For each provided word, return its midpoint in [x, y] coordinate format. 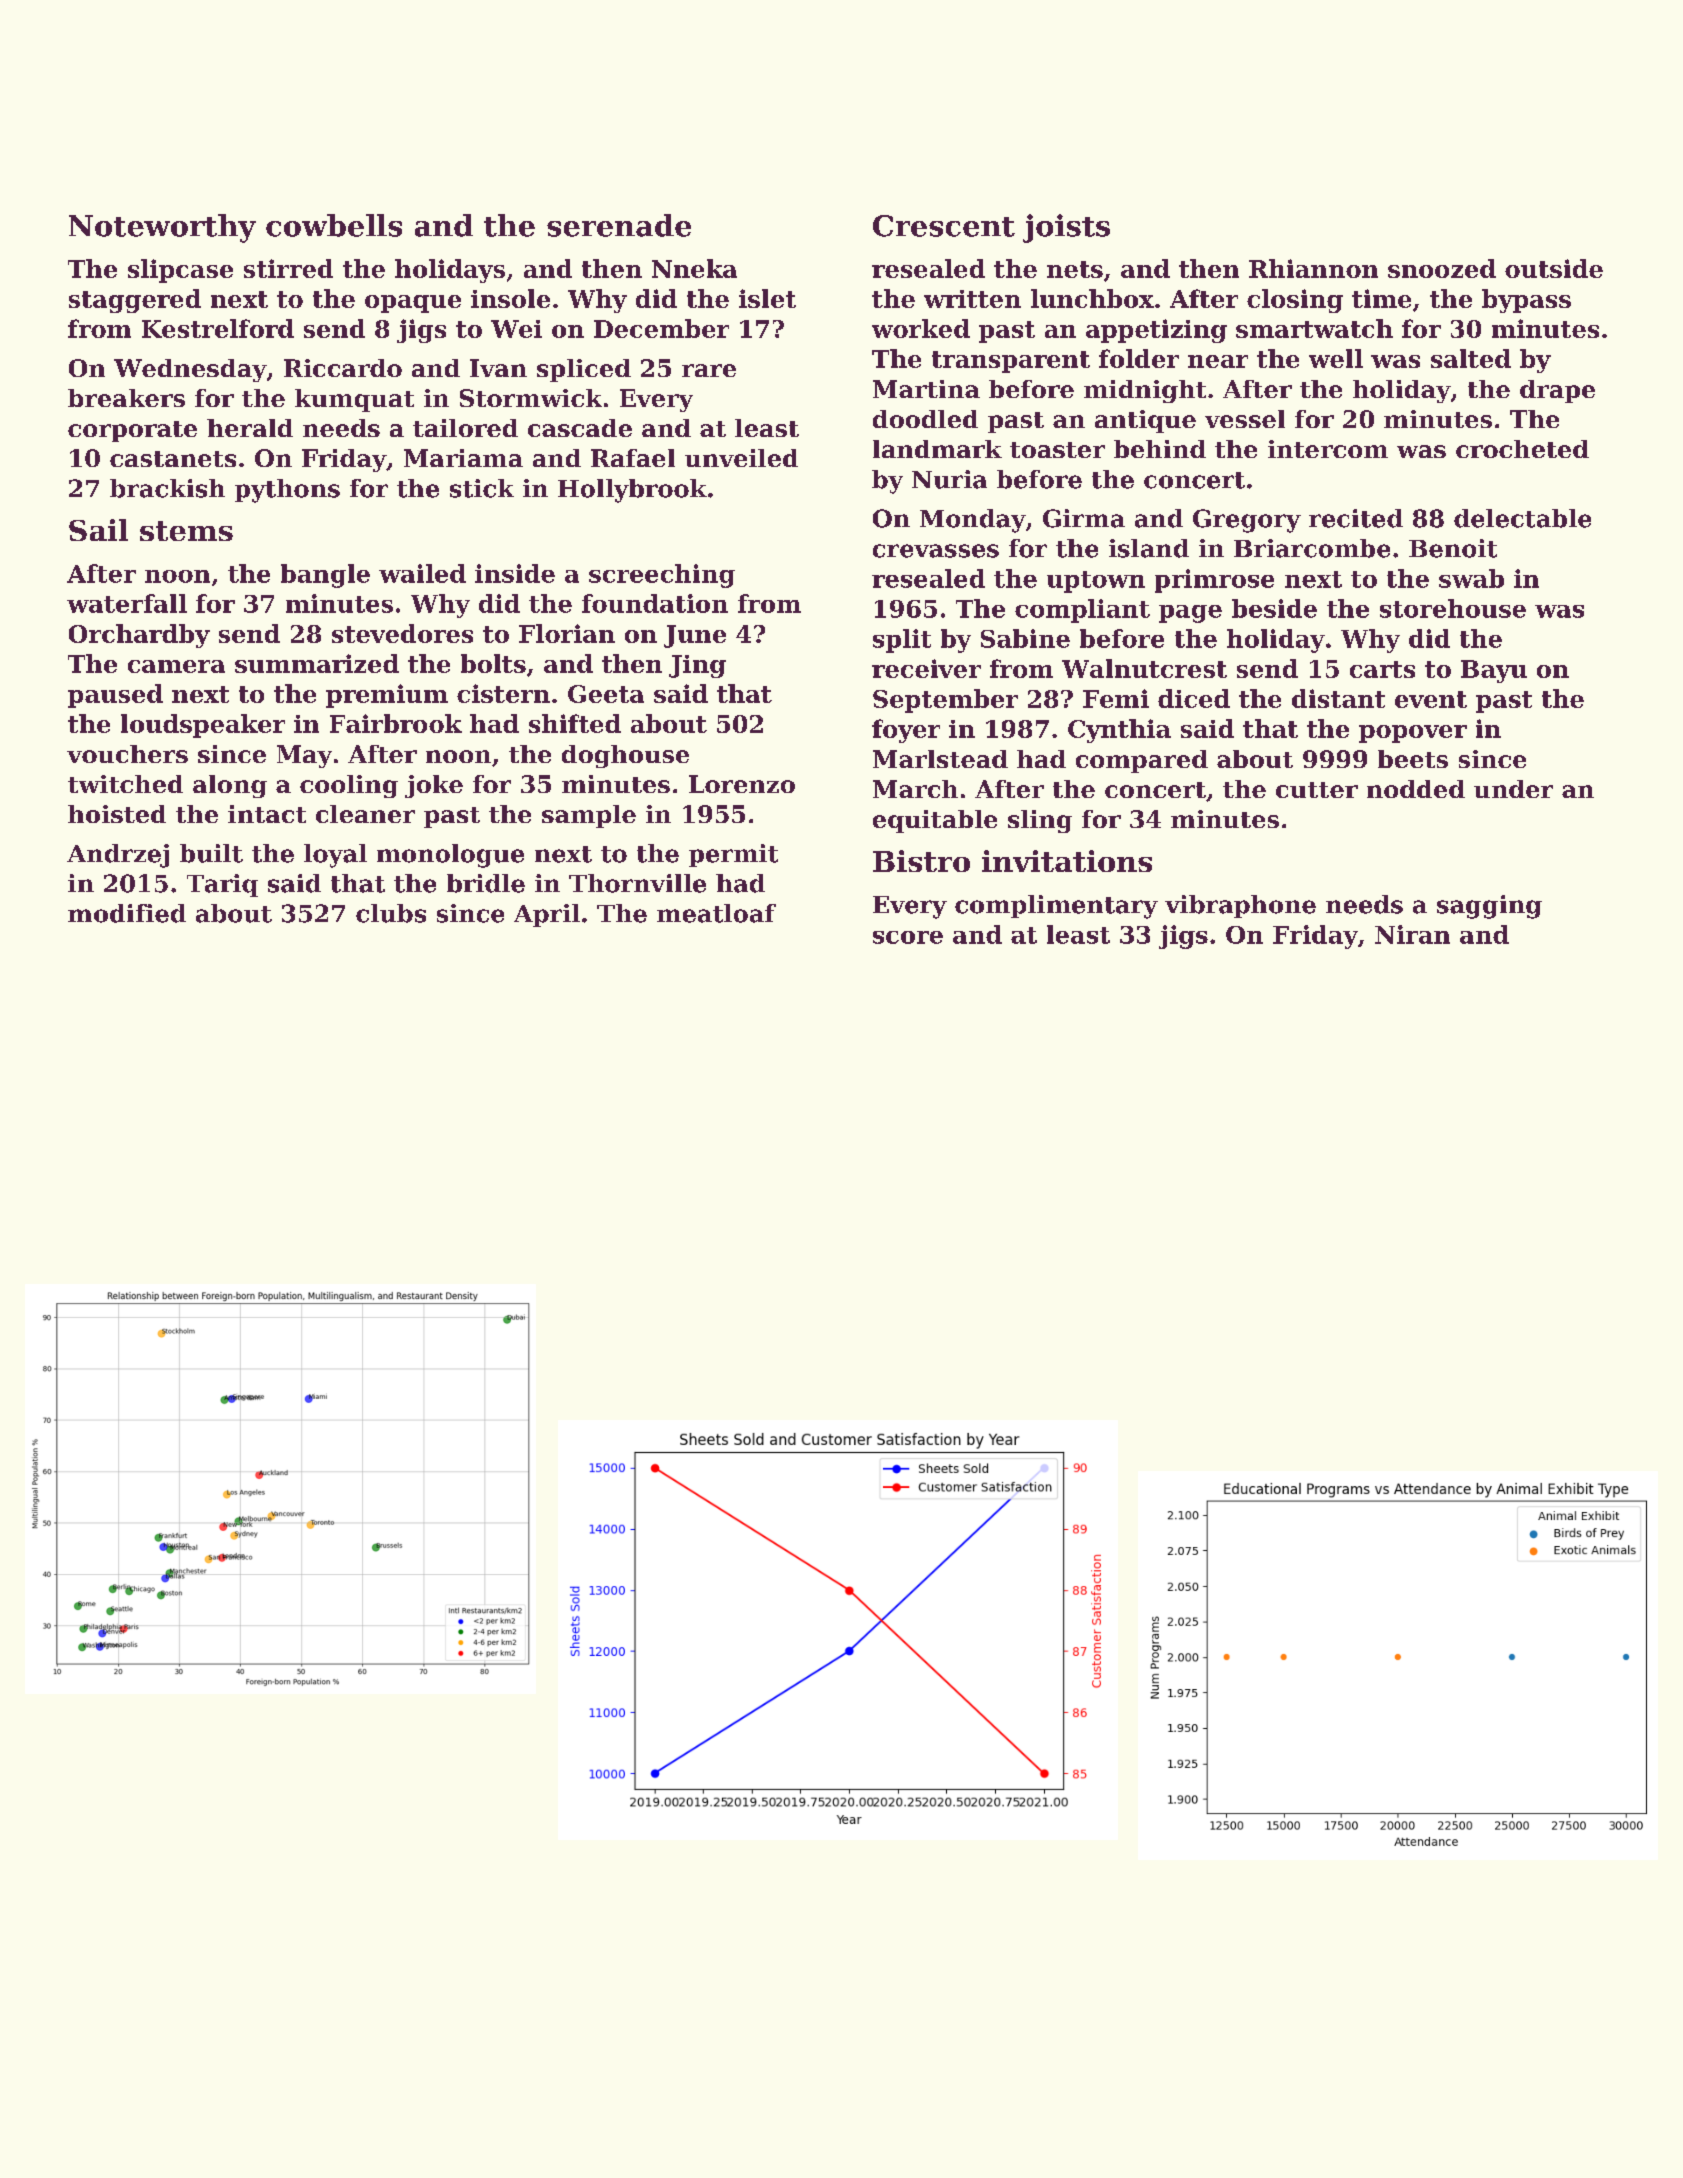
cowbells [334, 225]
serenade [619, 225]
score [908, 937]
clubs [391, 913]
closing [1295, 301]
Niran [1412, 934]
